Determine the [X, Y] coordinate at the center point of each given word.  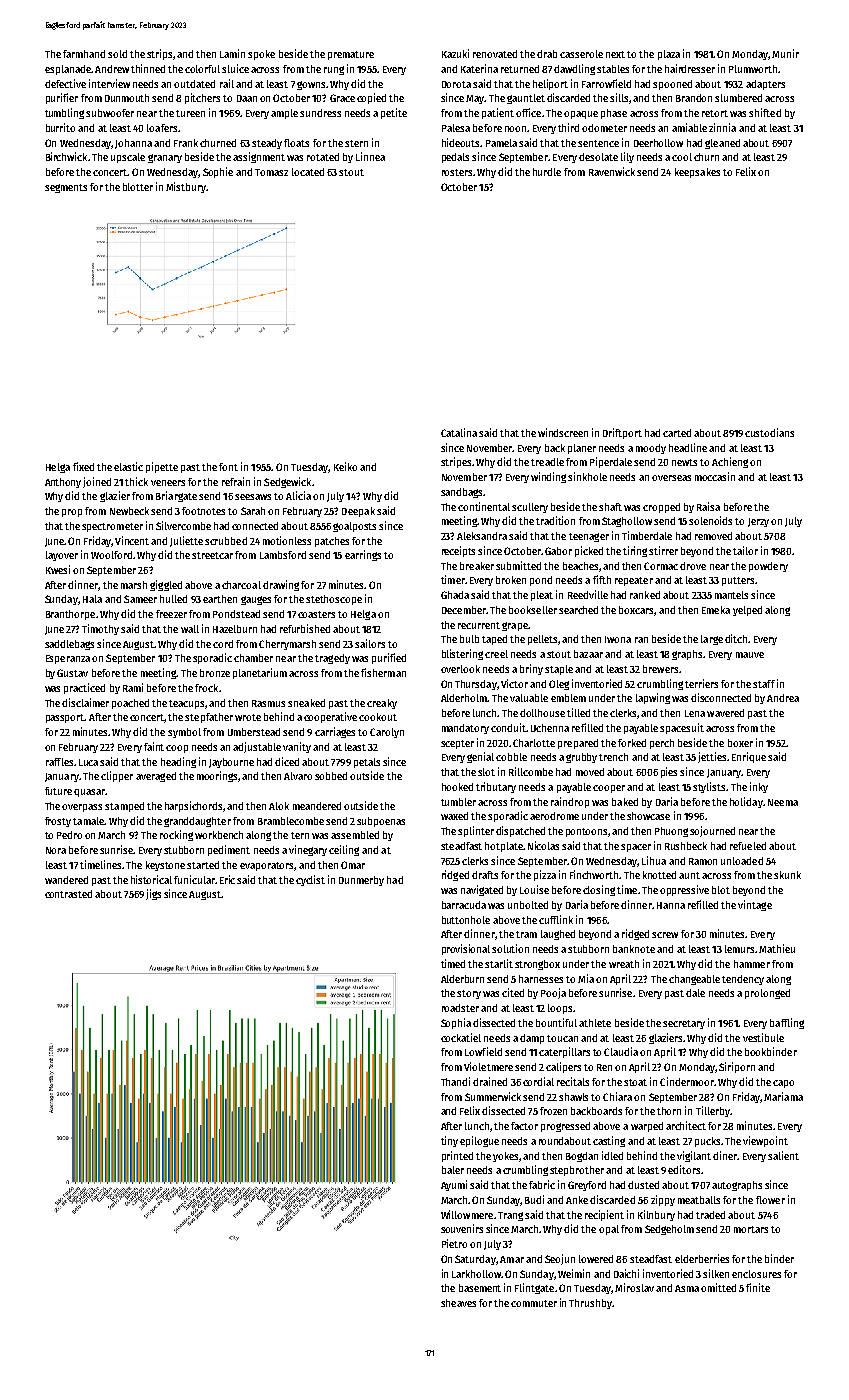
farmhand [84, 54]
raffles [59, 762]
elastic [128, 466]
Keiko [345, 466]
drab [547, 54]
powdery [768, 567]
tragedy [332, 659]
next [615, 54]
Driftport [622, 433]
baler [453, 1170]
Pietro [454, 1243]
